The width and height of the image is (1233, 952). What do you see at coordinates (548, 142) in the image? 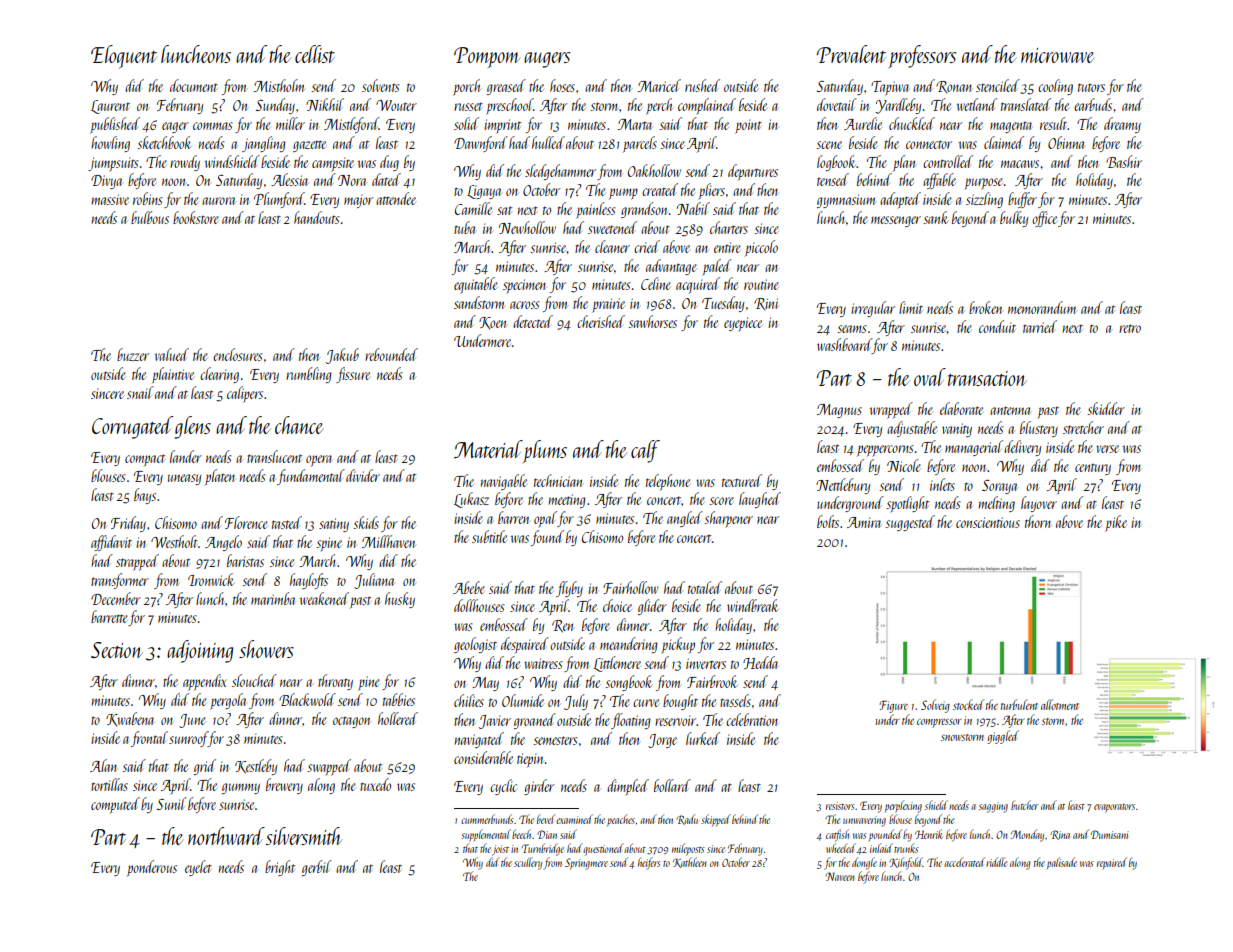
I see `hulled` at bounding box center [548, 142].
